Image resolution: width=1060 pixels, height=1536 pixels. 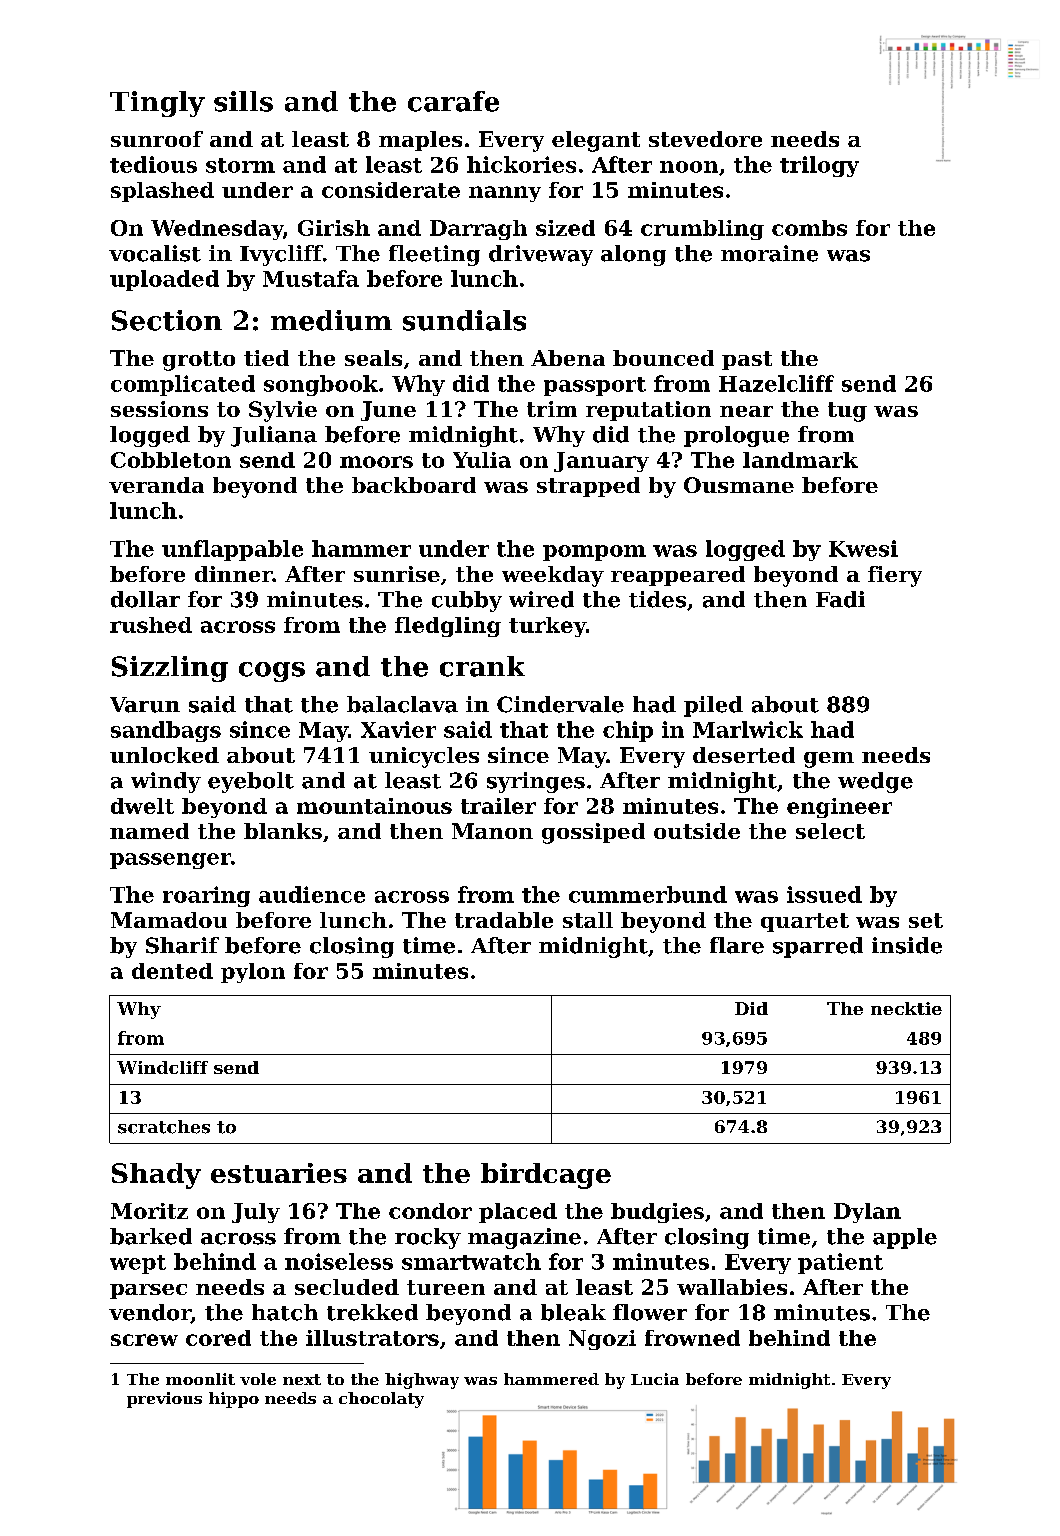 I want to click on Juliana, so click(x=274, y=436).
